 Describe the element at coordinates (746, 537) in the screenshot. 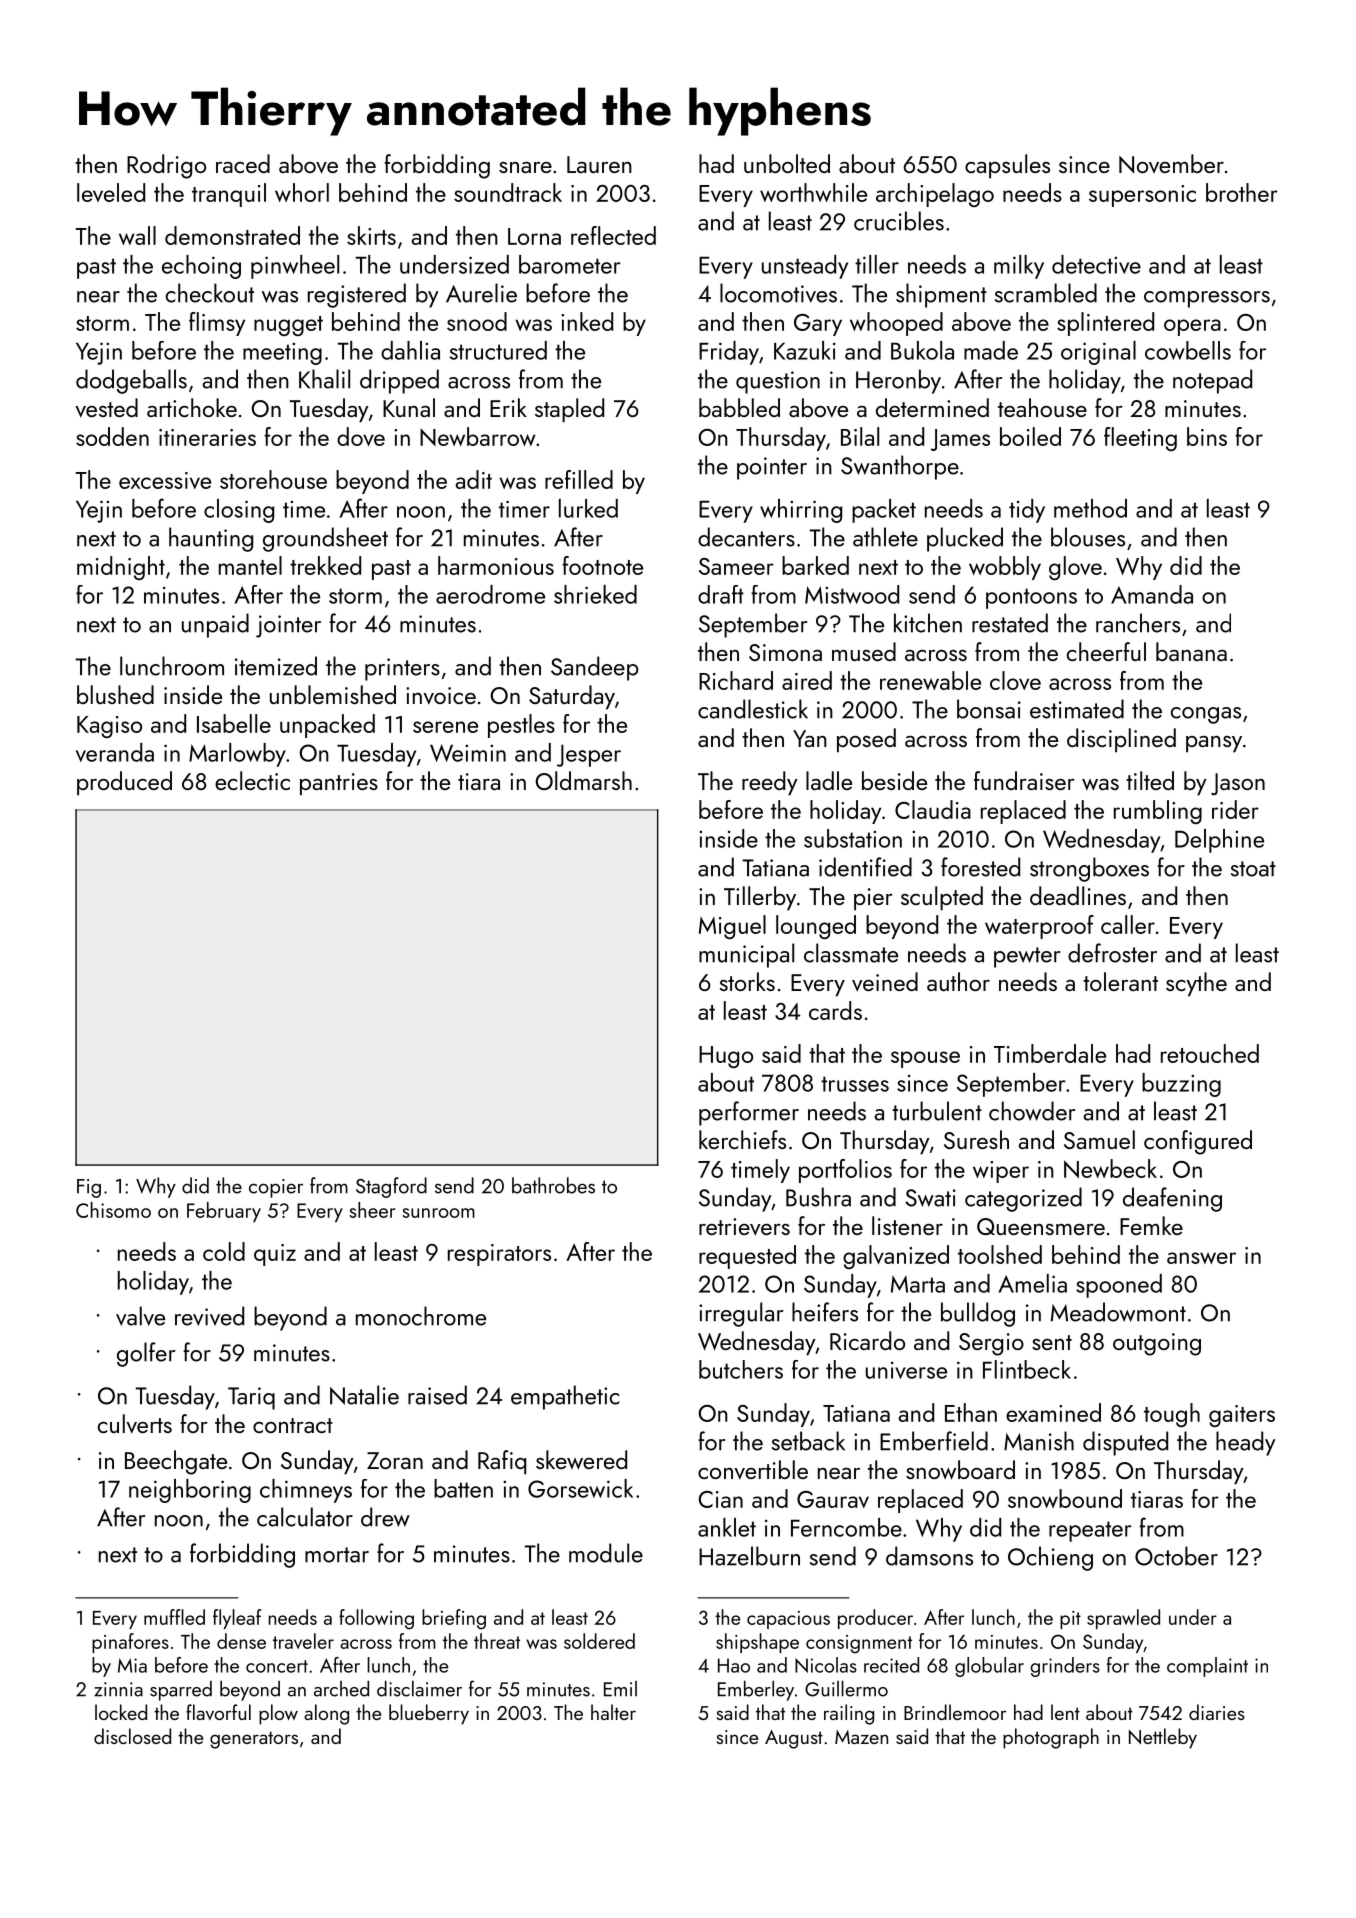

I see `decanters` at that location.
